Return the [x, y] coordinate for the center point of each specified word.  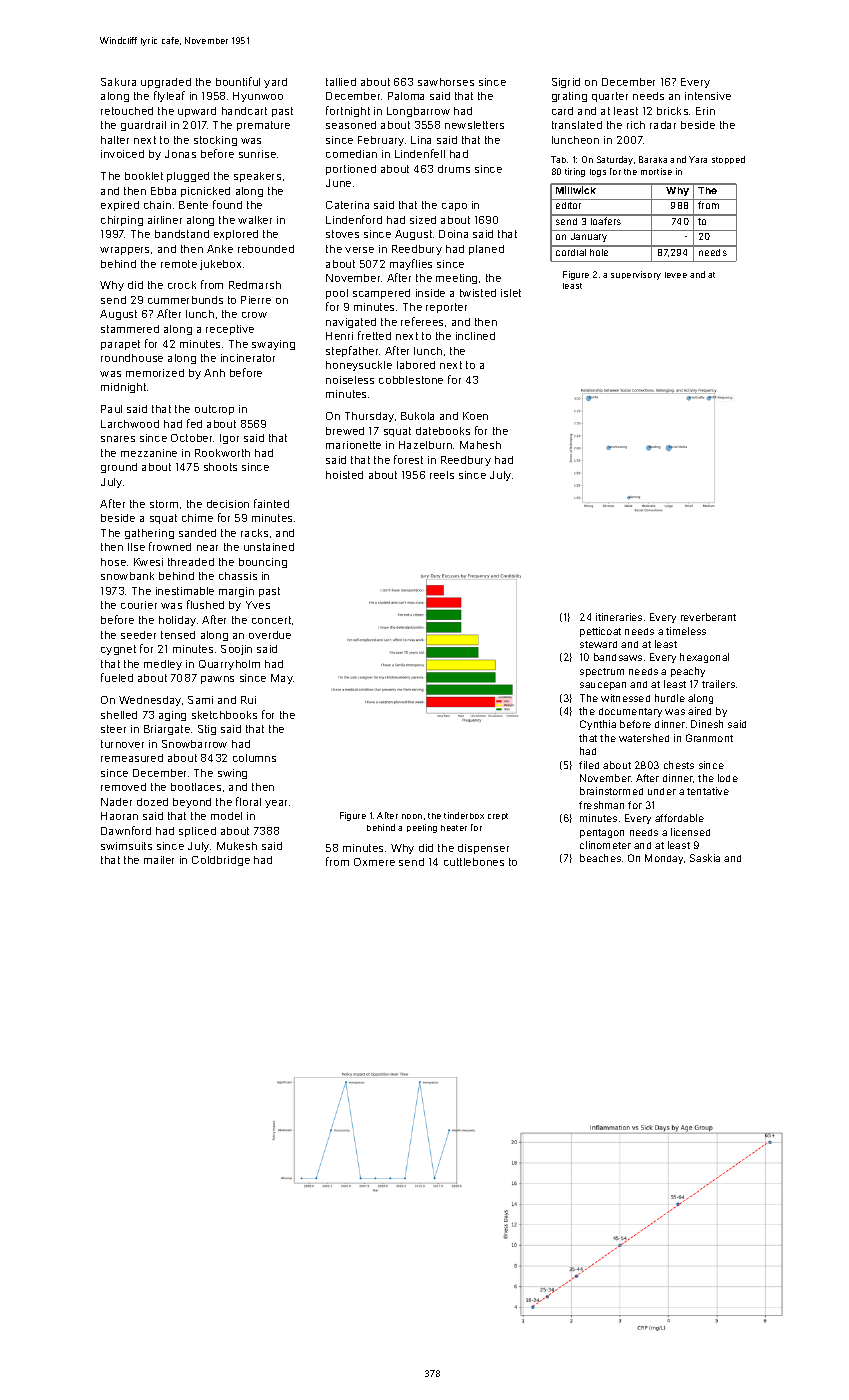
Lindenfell [420, 153]
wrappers [124, 251]
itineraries [619, 617]
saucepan [603, 686]
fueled [117, 677]
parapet [120, 345]
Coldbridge [221, 861]
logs [598, 173]
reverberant [708, 617]
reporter [446, 308]
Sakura [118, 82]
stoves [342, 234]
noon [412, 816]
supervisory [636, 275]
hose [113, 562]
